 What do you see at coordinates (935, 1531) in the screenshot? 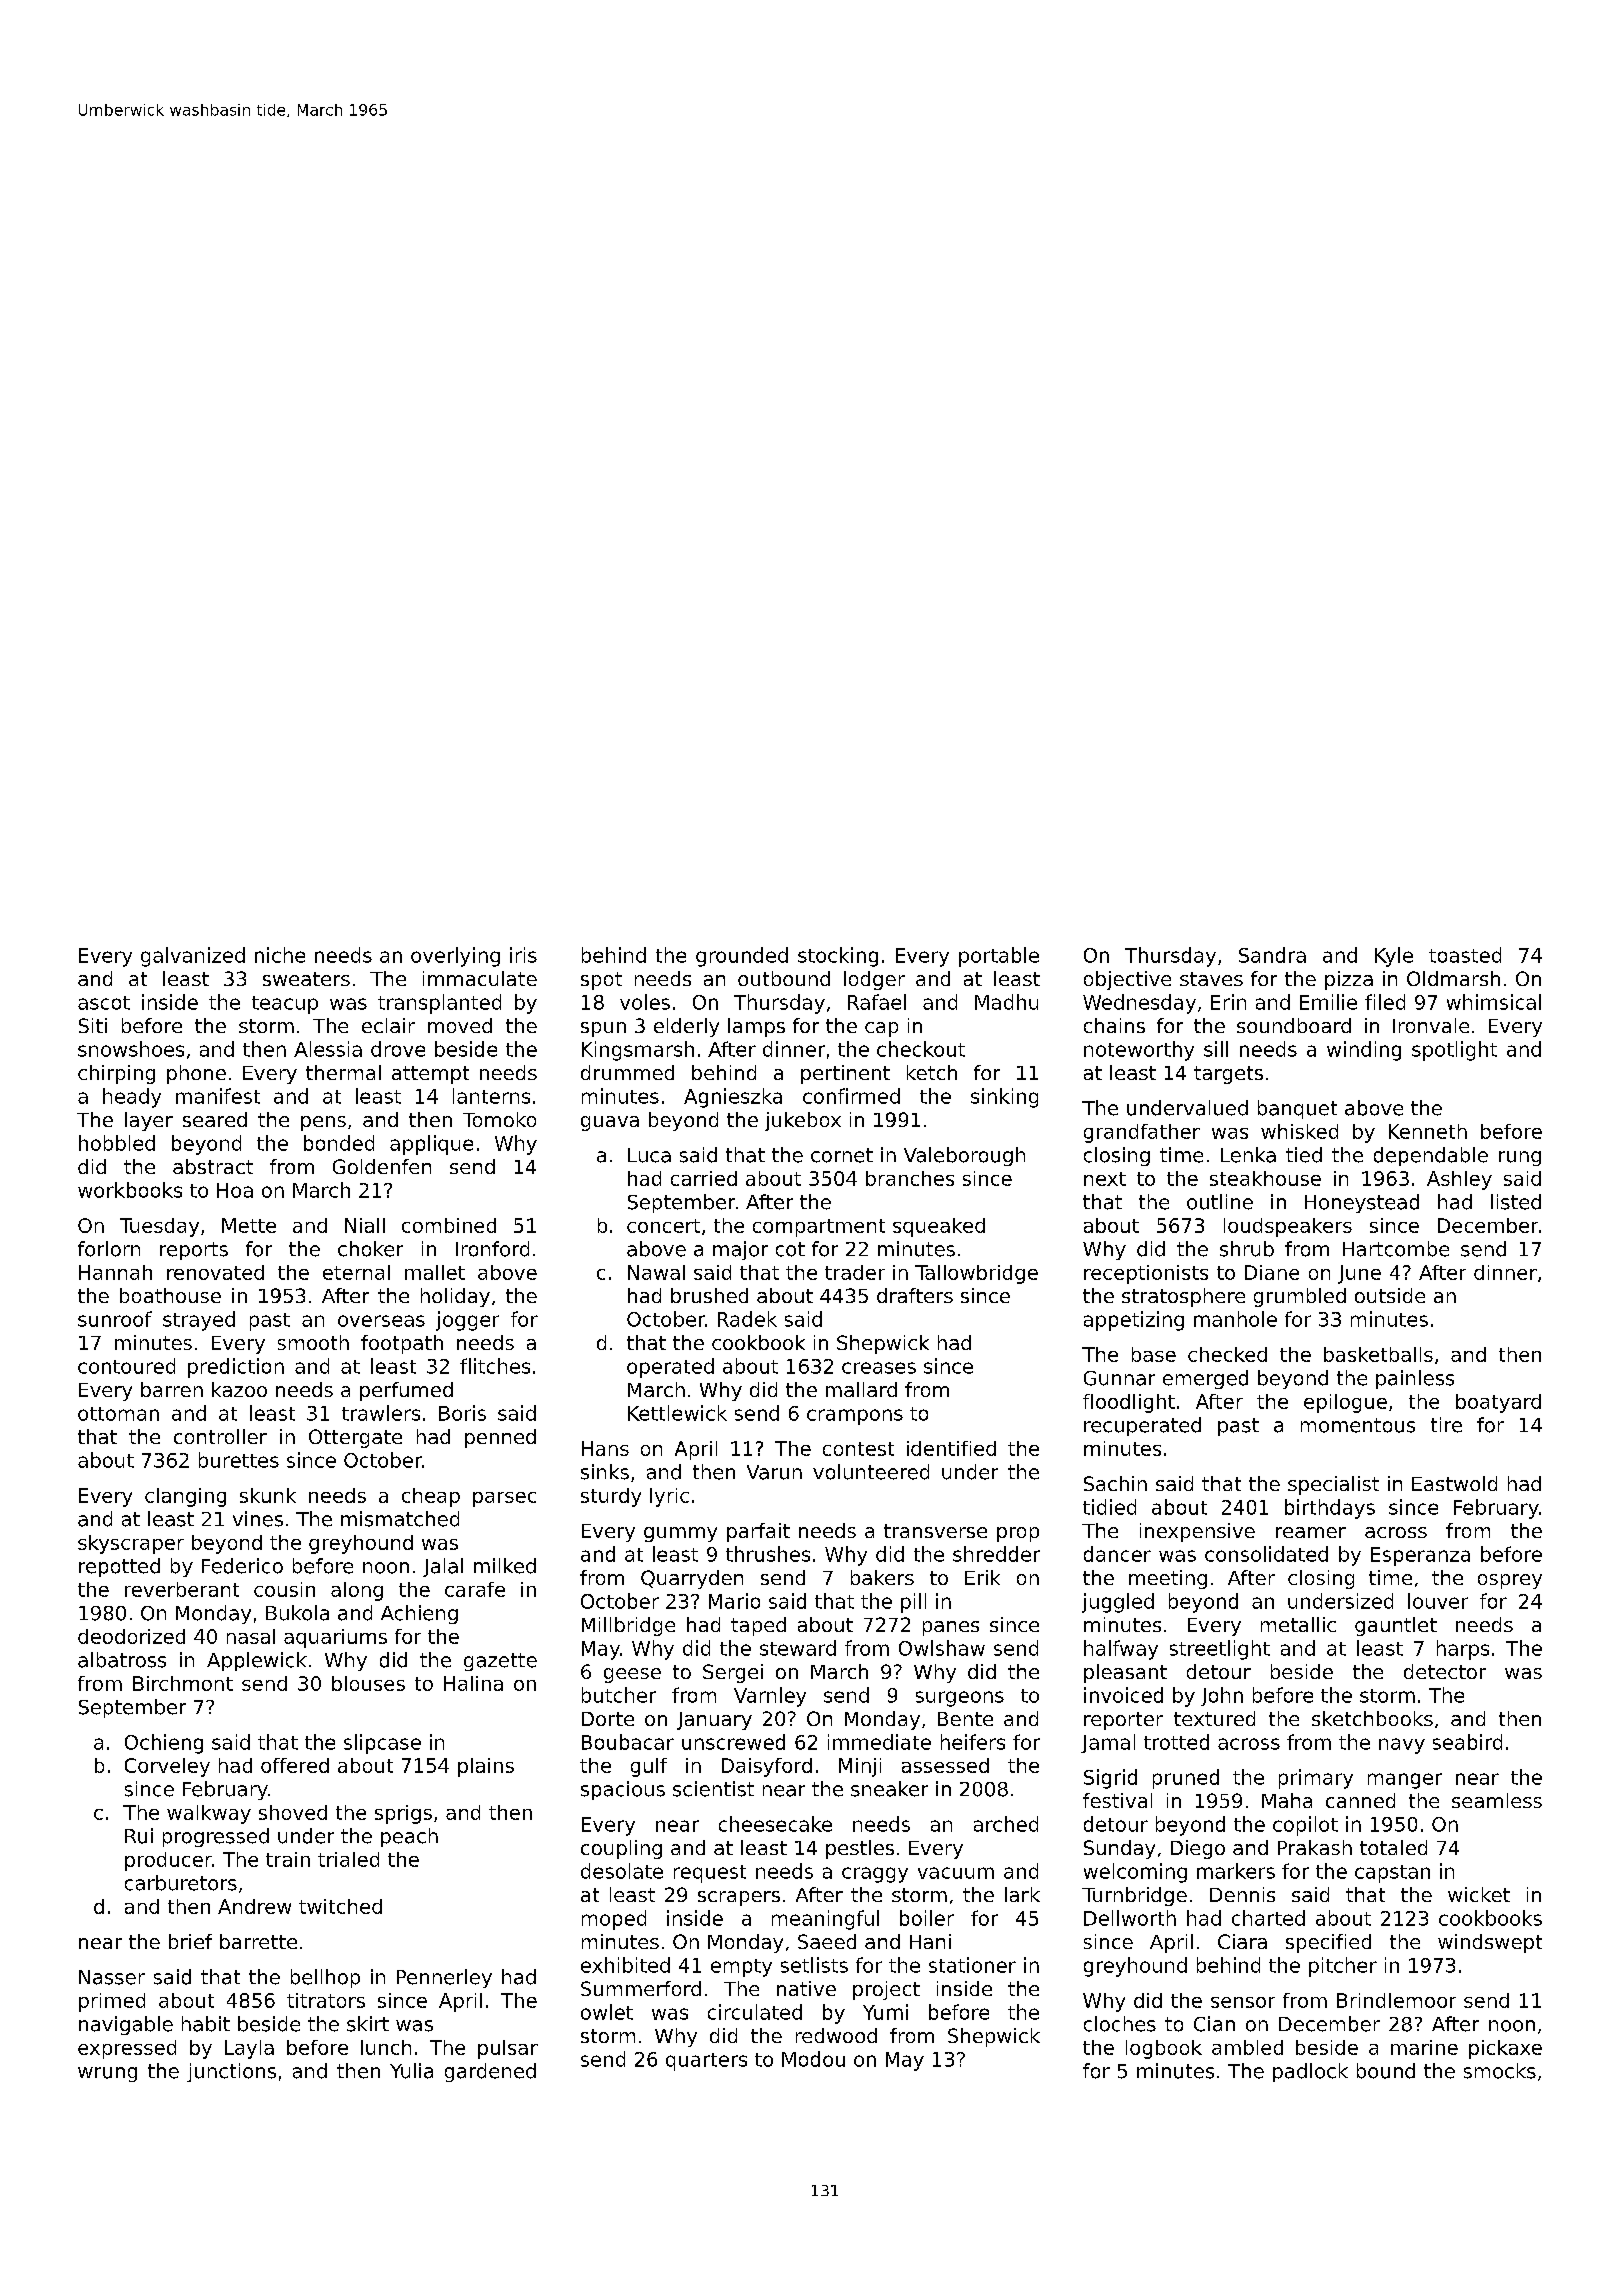
I see `transverse` at bounding box center [935, 1531].
